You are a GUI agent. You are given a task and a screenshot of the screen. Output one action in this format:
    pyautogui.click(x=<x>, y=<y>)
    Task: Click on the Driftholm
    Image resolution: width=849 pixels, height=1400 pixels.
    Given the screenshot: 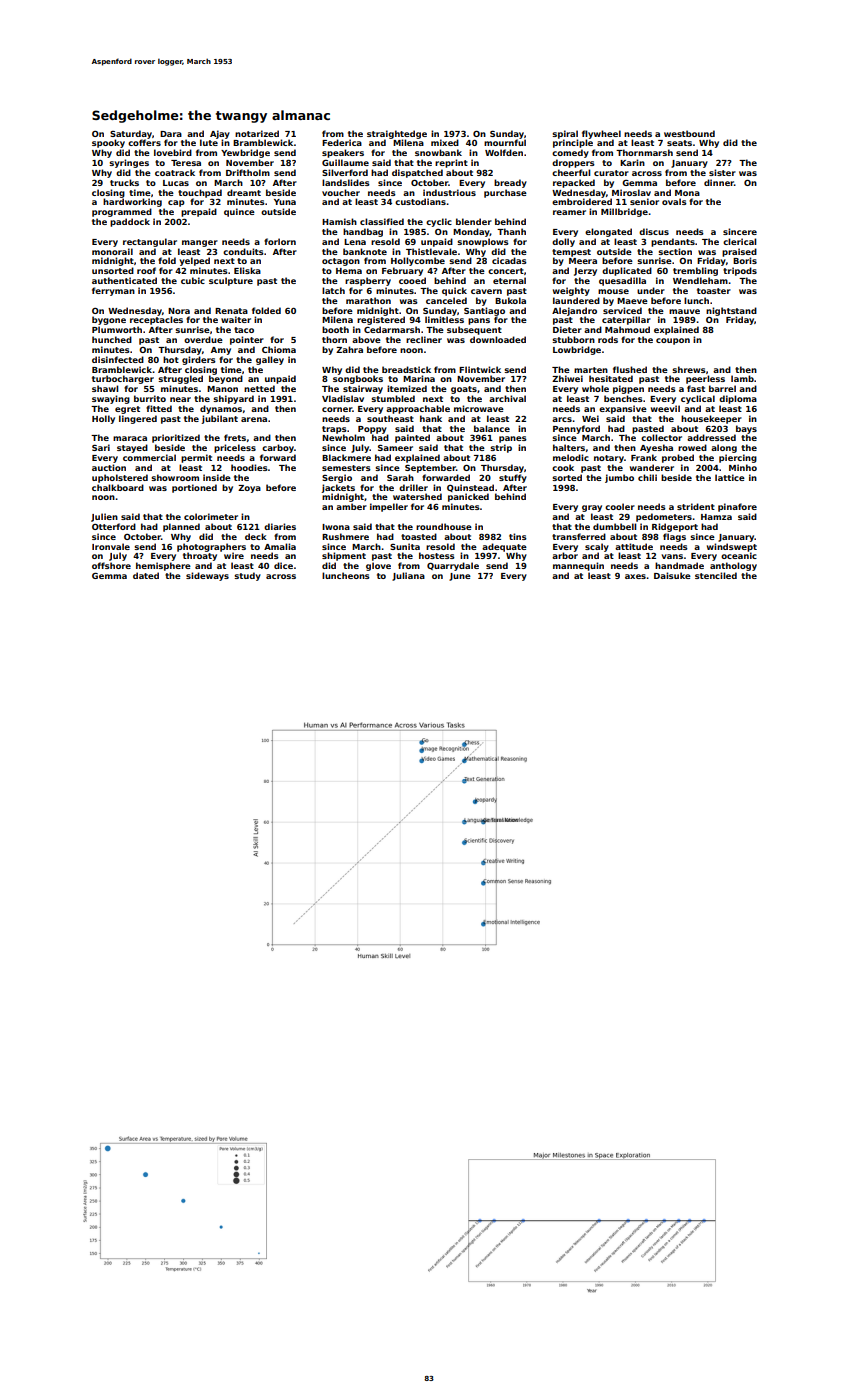 What is the action you would take?
    pyautogui.click(x=248, y=172)
